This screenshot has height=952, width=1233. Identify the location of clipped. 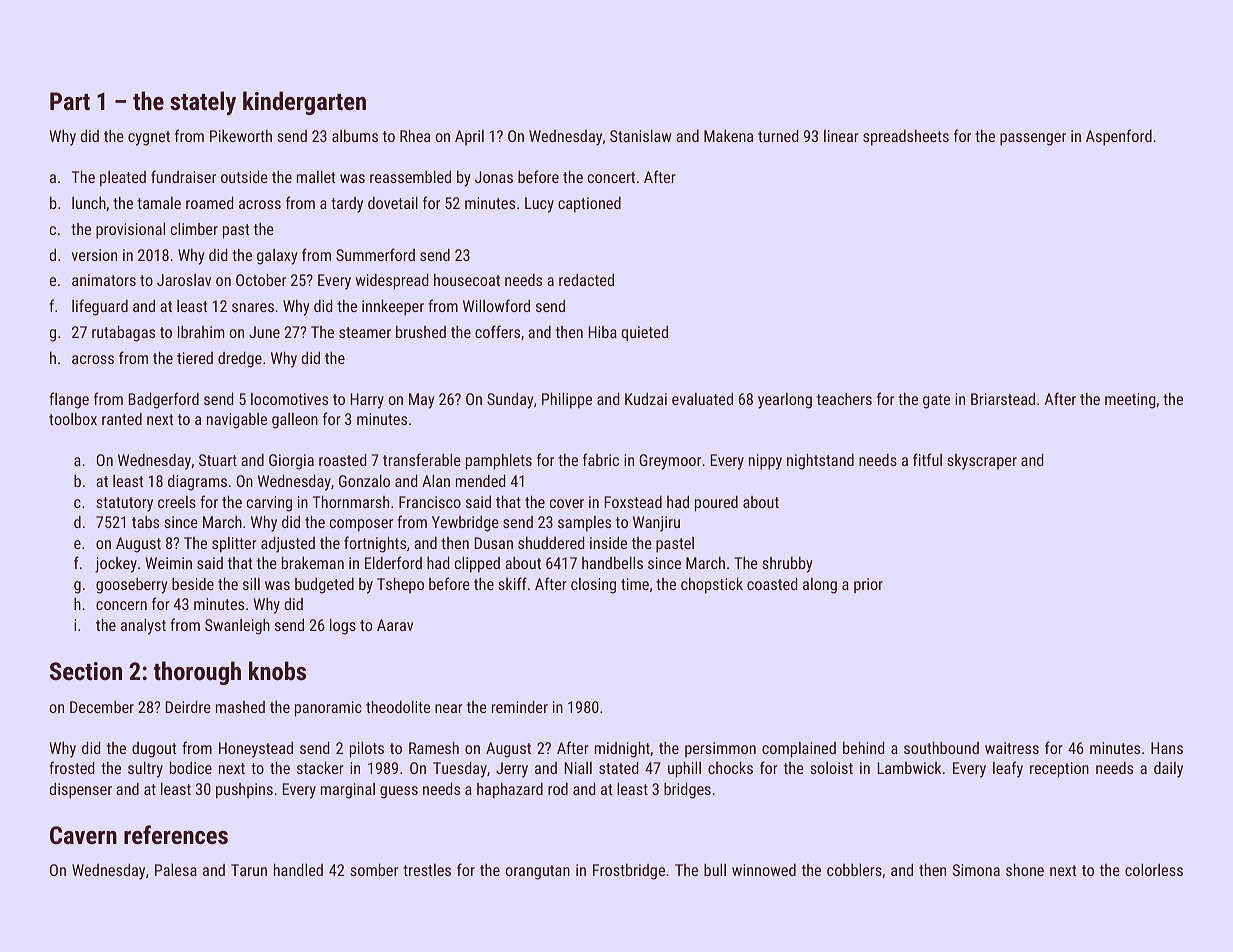
(477, 564).
